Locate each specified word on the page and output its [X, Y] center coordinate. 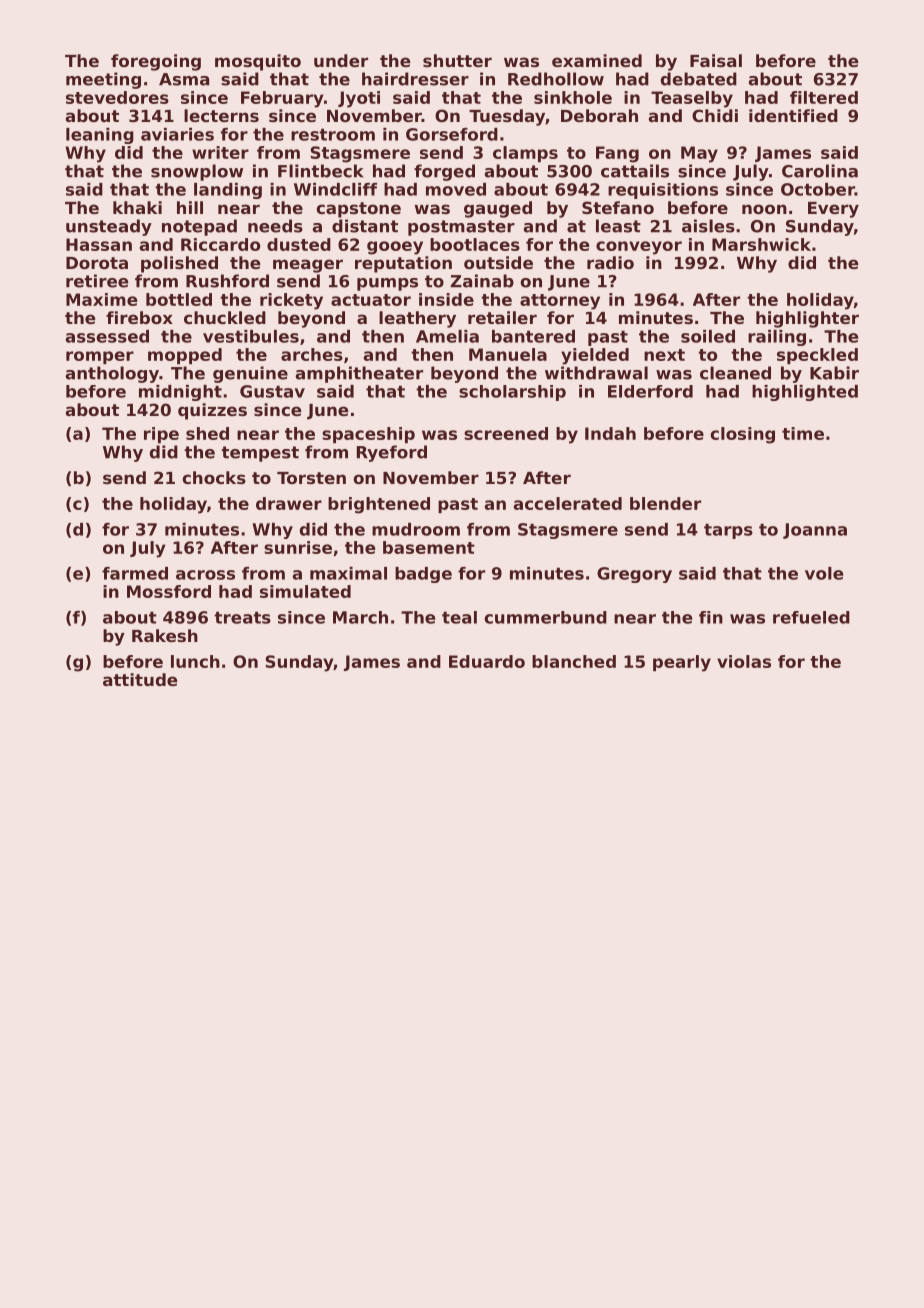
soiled [708, 336]
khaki [137, 207]
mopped [185, 356]
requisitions [663, 191]
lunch [195, 661]
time [803, 433]
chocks [214, 477]
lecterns [221, 115]
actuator [371, 300]
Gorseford [452, 134]
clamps [525, 154]
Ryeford [392, 453]
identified [793, 115]
